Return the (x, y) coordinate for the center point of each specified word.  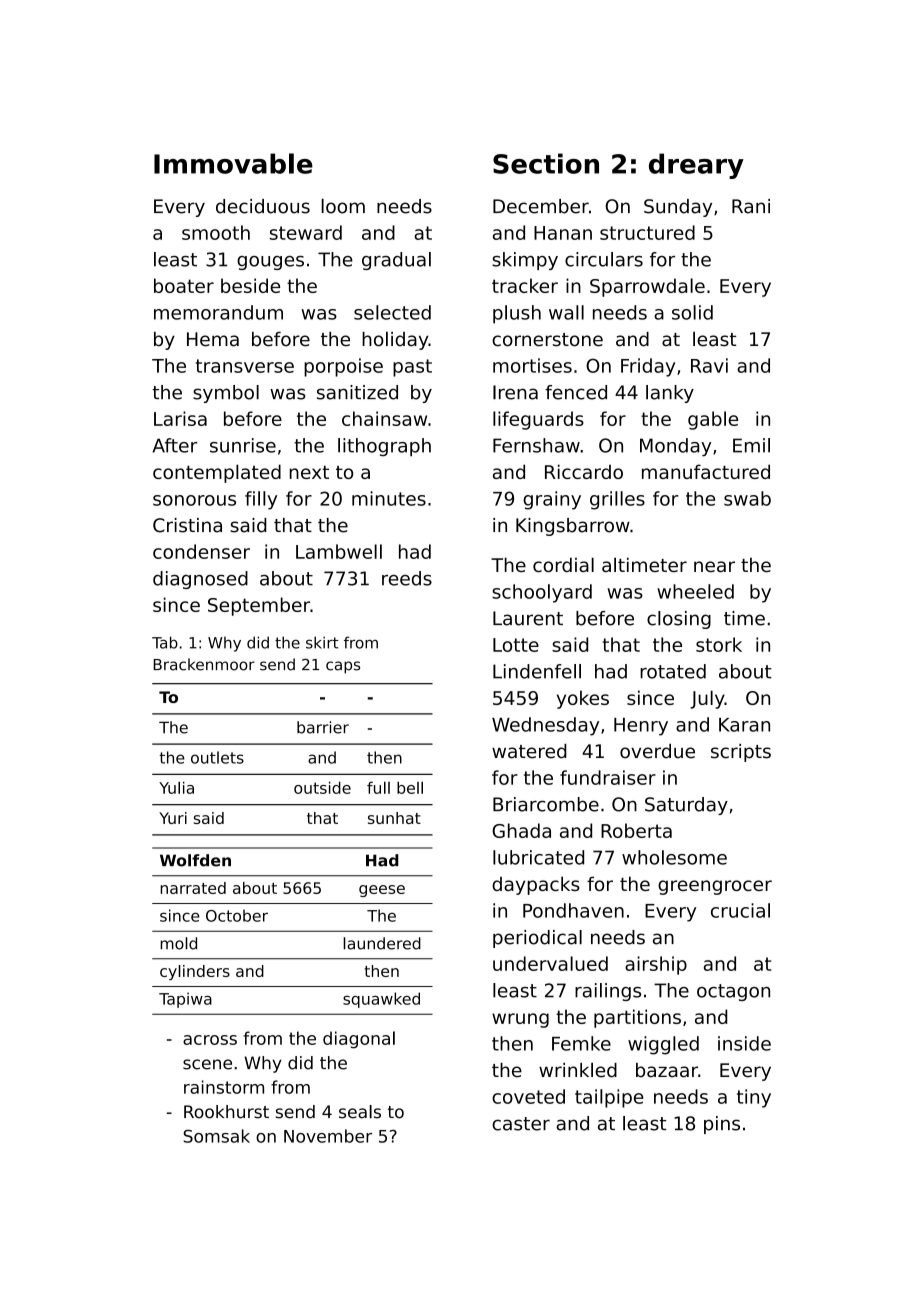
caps (343, 667)
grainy (552, 500)
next (309, 472)
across (210, 1040)
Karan (744, 725)
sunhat (394, 818)
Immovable (233, 163)
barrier (323, 727)
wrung (520, 1020)
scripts (741, 753)
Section (546, 163)
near (714, 566)
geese (382, 891)
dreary (696, 166)
